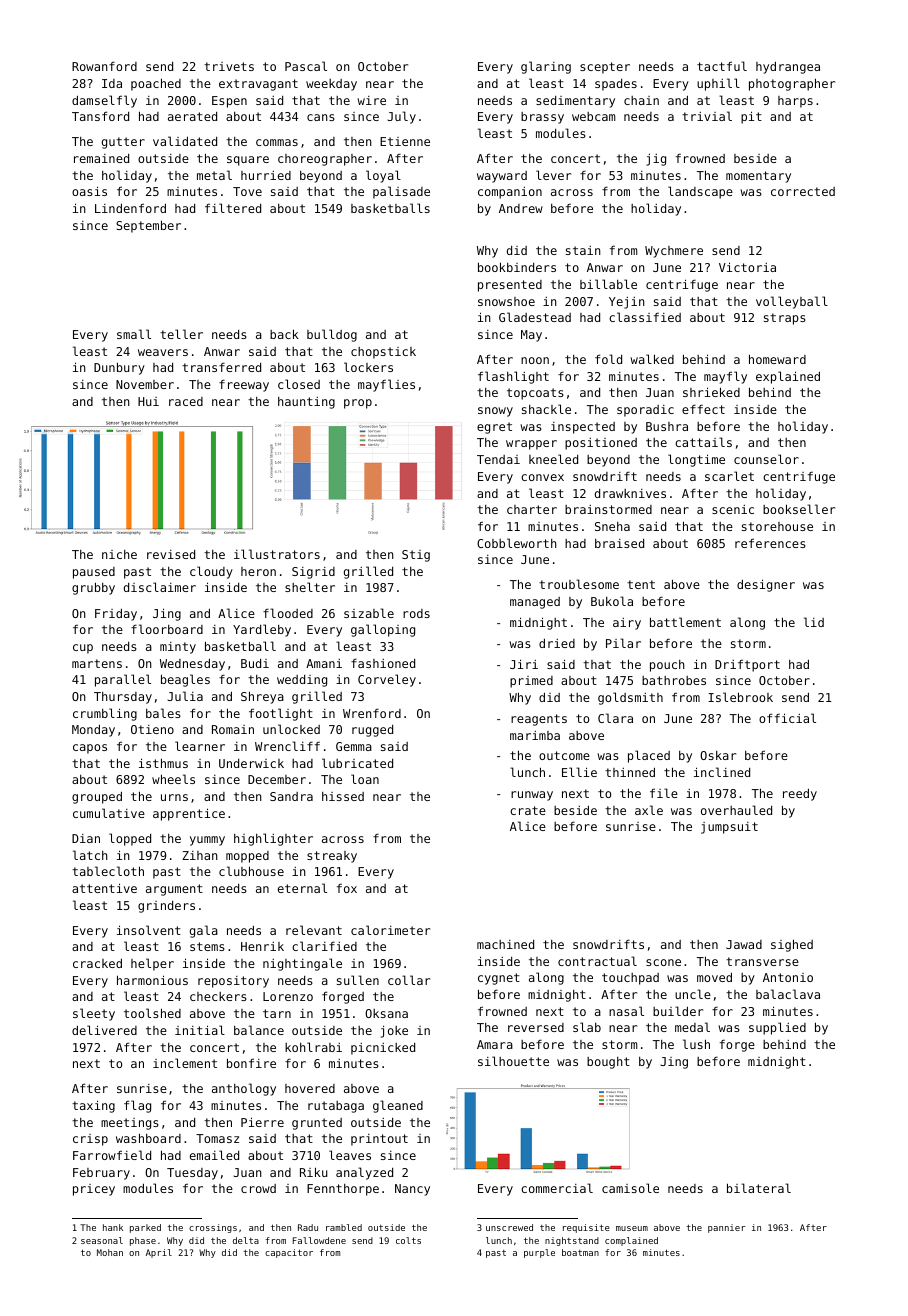  What do you see at coordinates (152, 1013) in the image?
I see `toolshed` at bounding box center [152, 1013].
